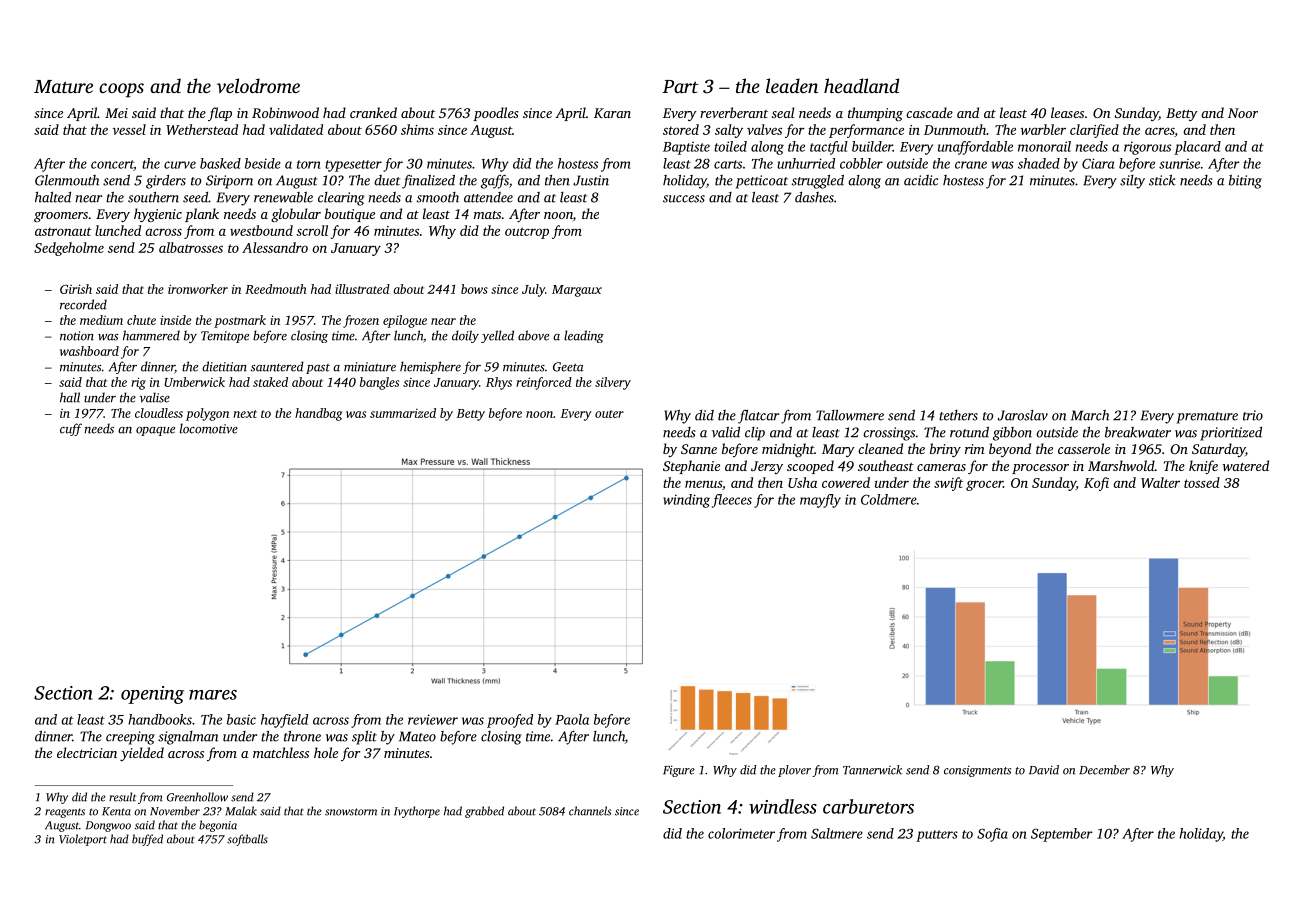 The height and width of the image is (924, 1308). What do you see at coordinates (65, 813) in the image?
I see `reagents` at bounding box center [65, 813].
